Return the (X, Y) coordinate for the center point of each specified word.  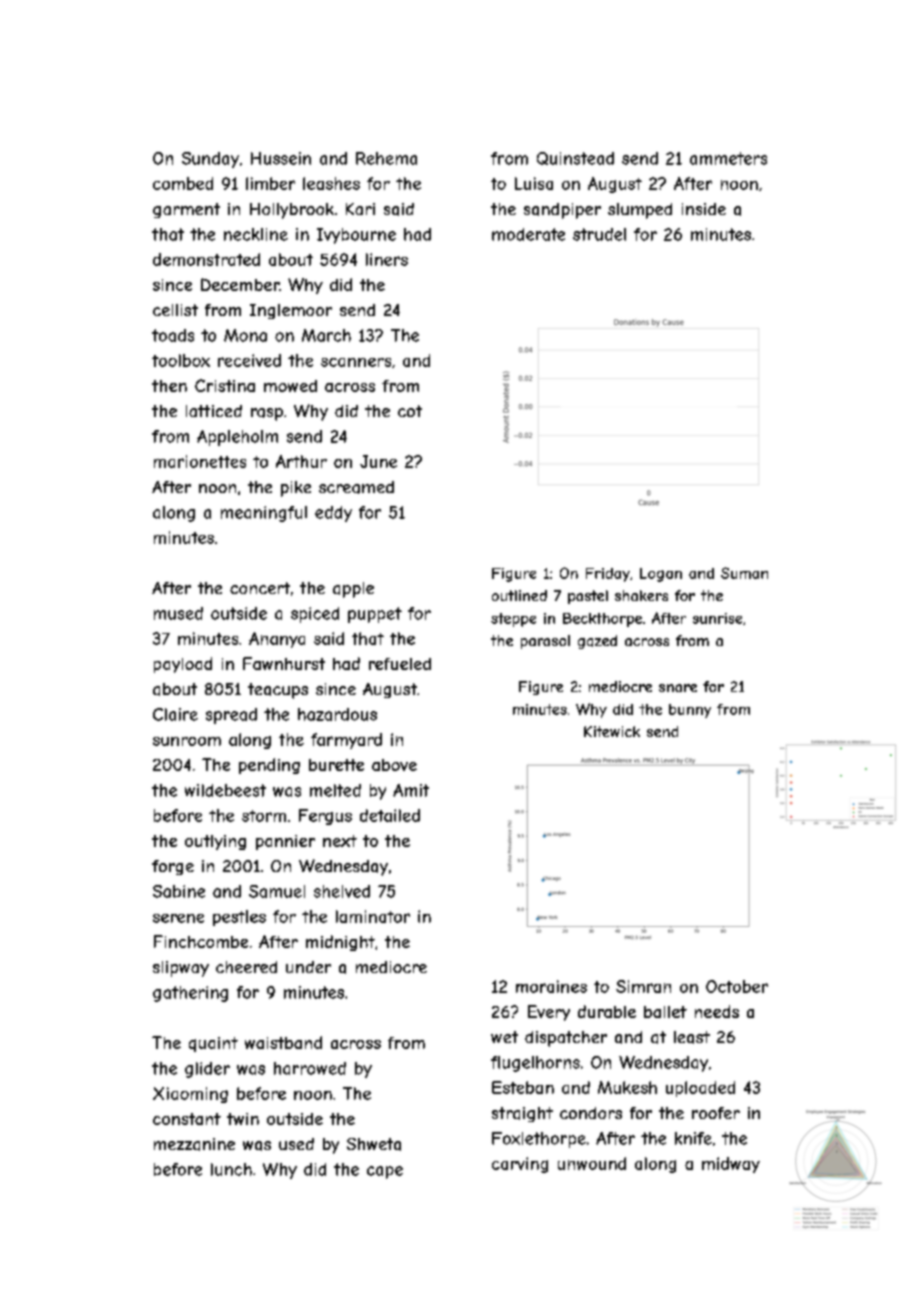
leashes (331, 183)
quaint (213, 1044)
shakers (641, 595)
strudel (599, 234)
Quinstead (575, 158)
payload (183, 665)
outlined (519, 595)
